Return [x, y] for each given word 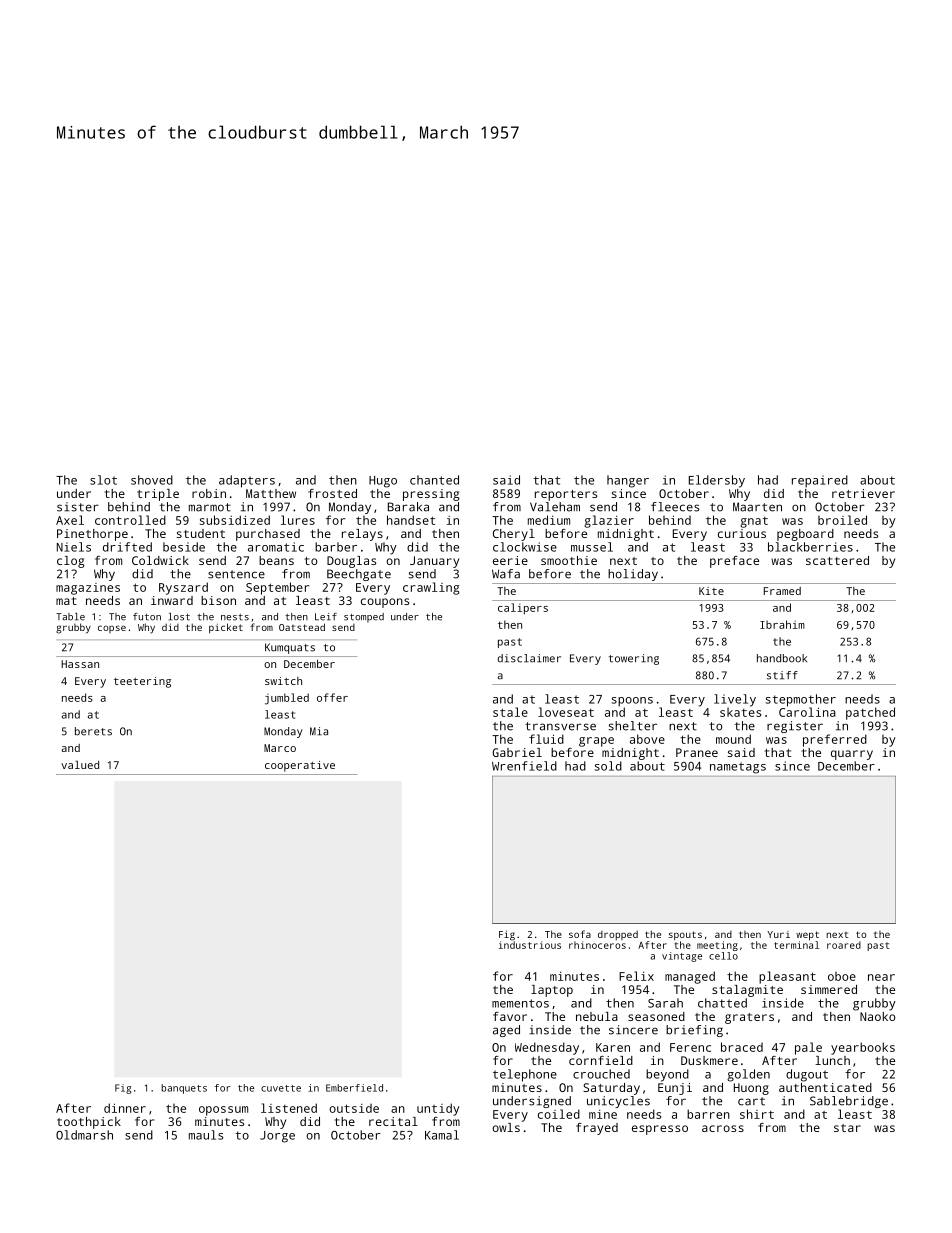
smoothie [569, 560]
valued [80, 764]
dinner [125, 1108]
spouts [685, 936]
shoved [152, 480]
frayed [597, 1129]
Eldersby [717, 481]
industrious [530, 945]
